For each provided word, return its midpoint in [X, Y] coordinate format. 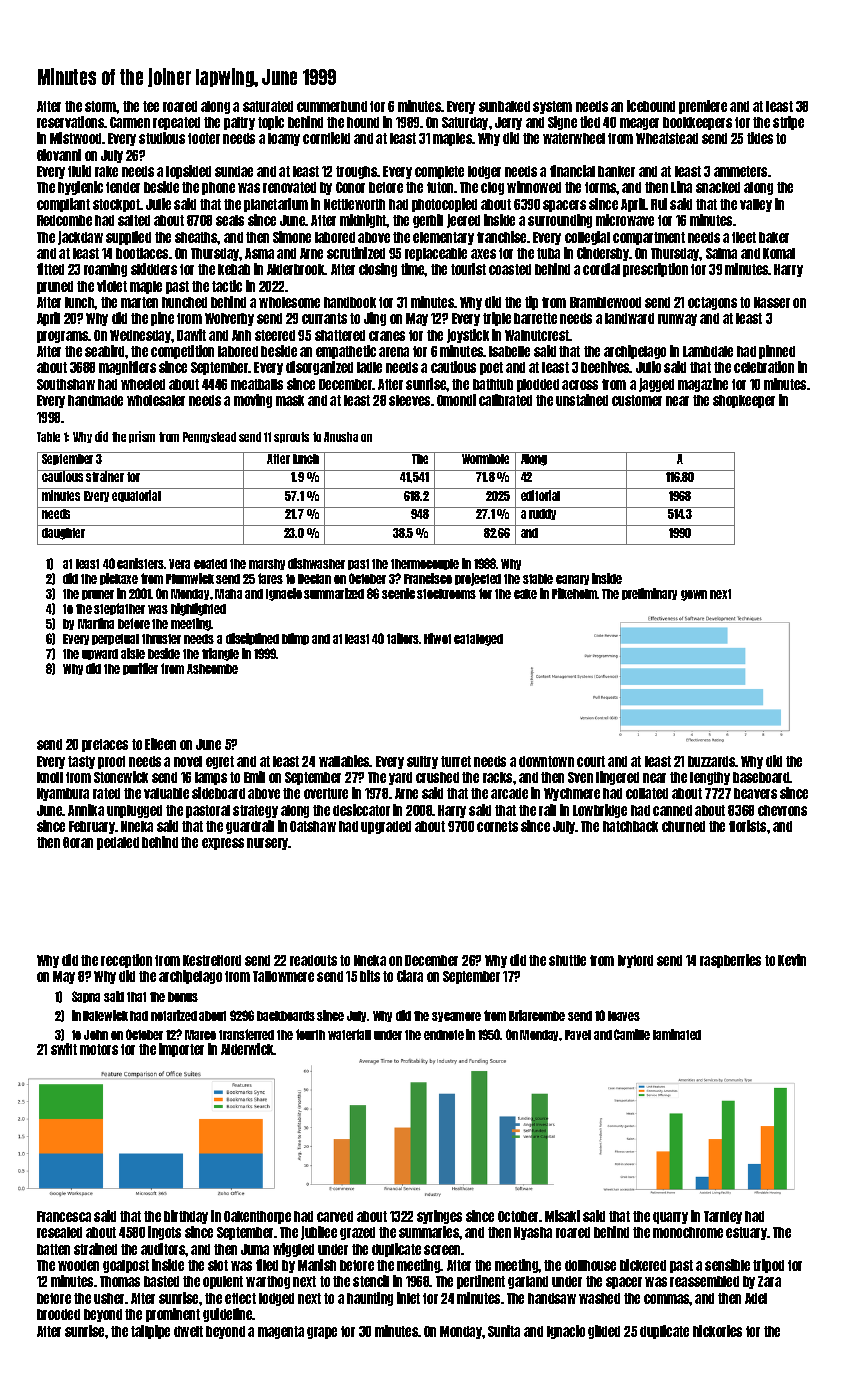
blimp [295, 639]
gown [694, 595]
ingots [164, 1233]
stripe [788, 123]
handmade [95, 400]
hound [363, 122]
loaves [624, 1016]
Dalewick [105, 1015]
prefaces [105, 745]
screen [442, 1250]
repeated [176, 123]
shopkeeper [744, 401]
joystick [468, 336]
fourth [310, 1034]
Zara [769, 1281]
